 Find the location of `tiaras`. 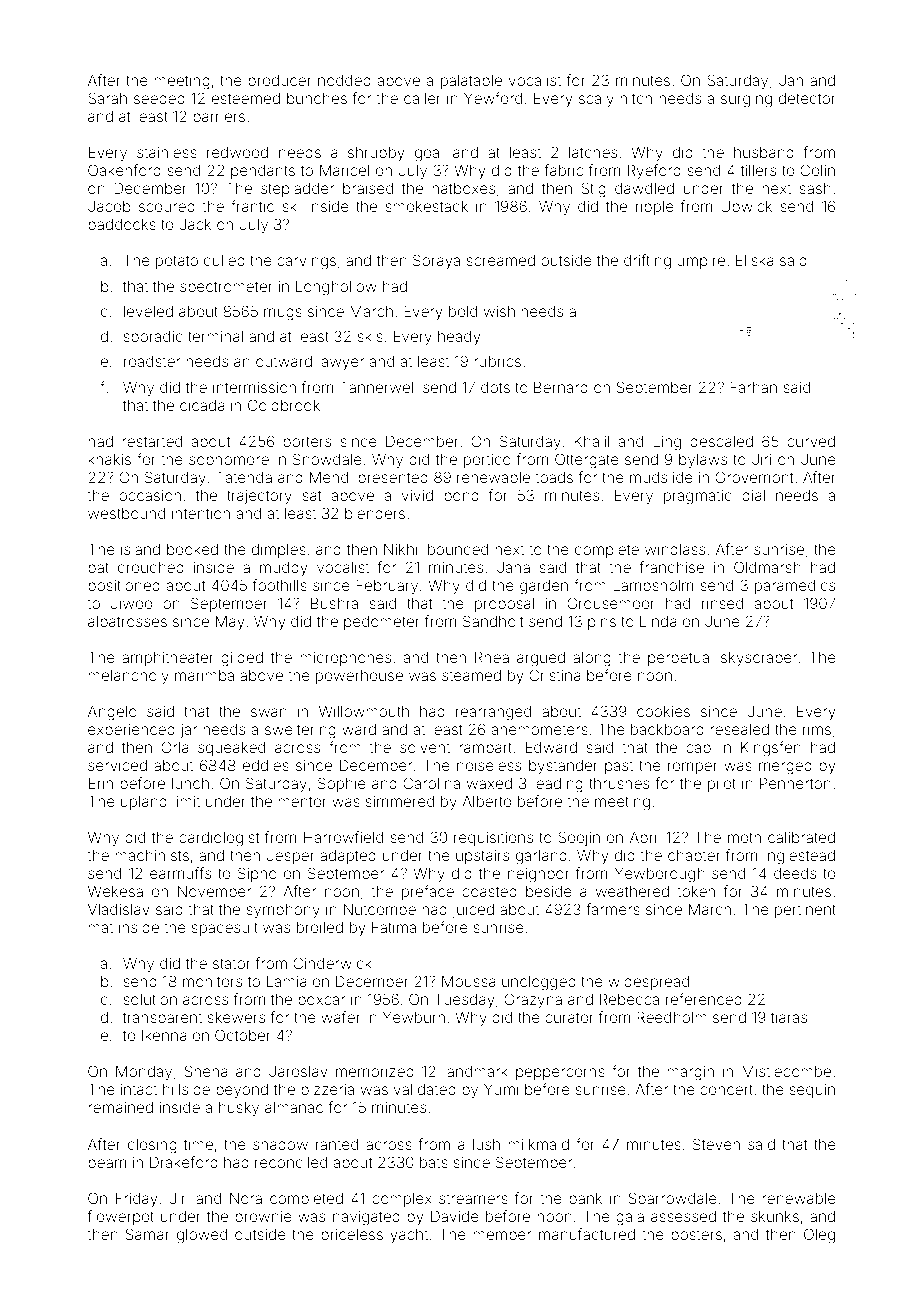

tiaras is located at coordinates (789, 1017).
